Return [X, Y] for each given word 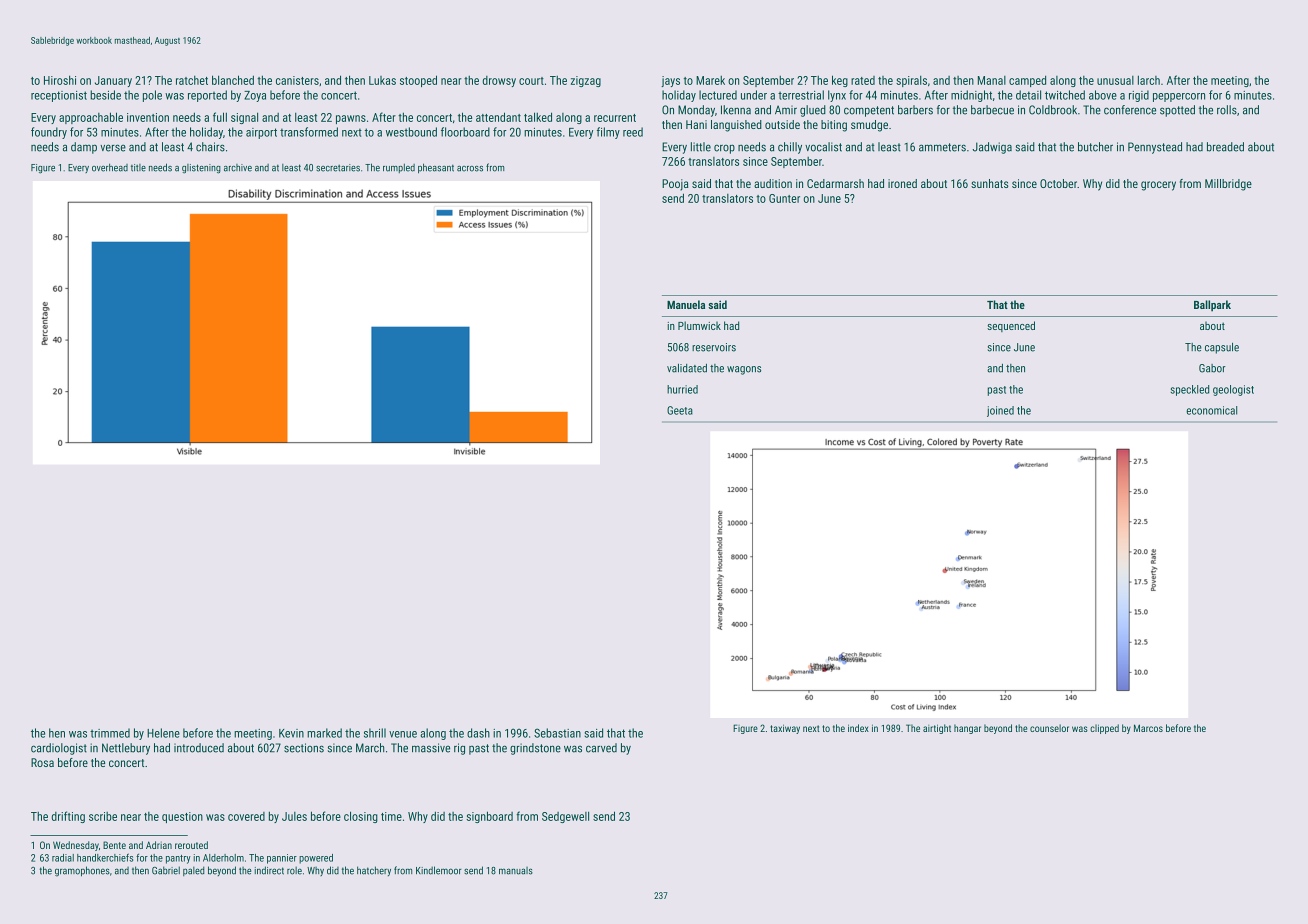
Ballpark [1212, 306]
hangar [967, 729]
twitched [1065, 95]
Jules [294, 816]
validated [687, 368]
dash [478, 733]
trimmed [110, 733]
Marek [710, 80]
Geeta [680, 410]
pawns [351, 119]
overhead [110, 167]
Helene [163, 733]
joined [1000, 411]
